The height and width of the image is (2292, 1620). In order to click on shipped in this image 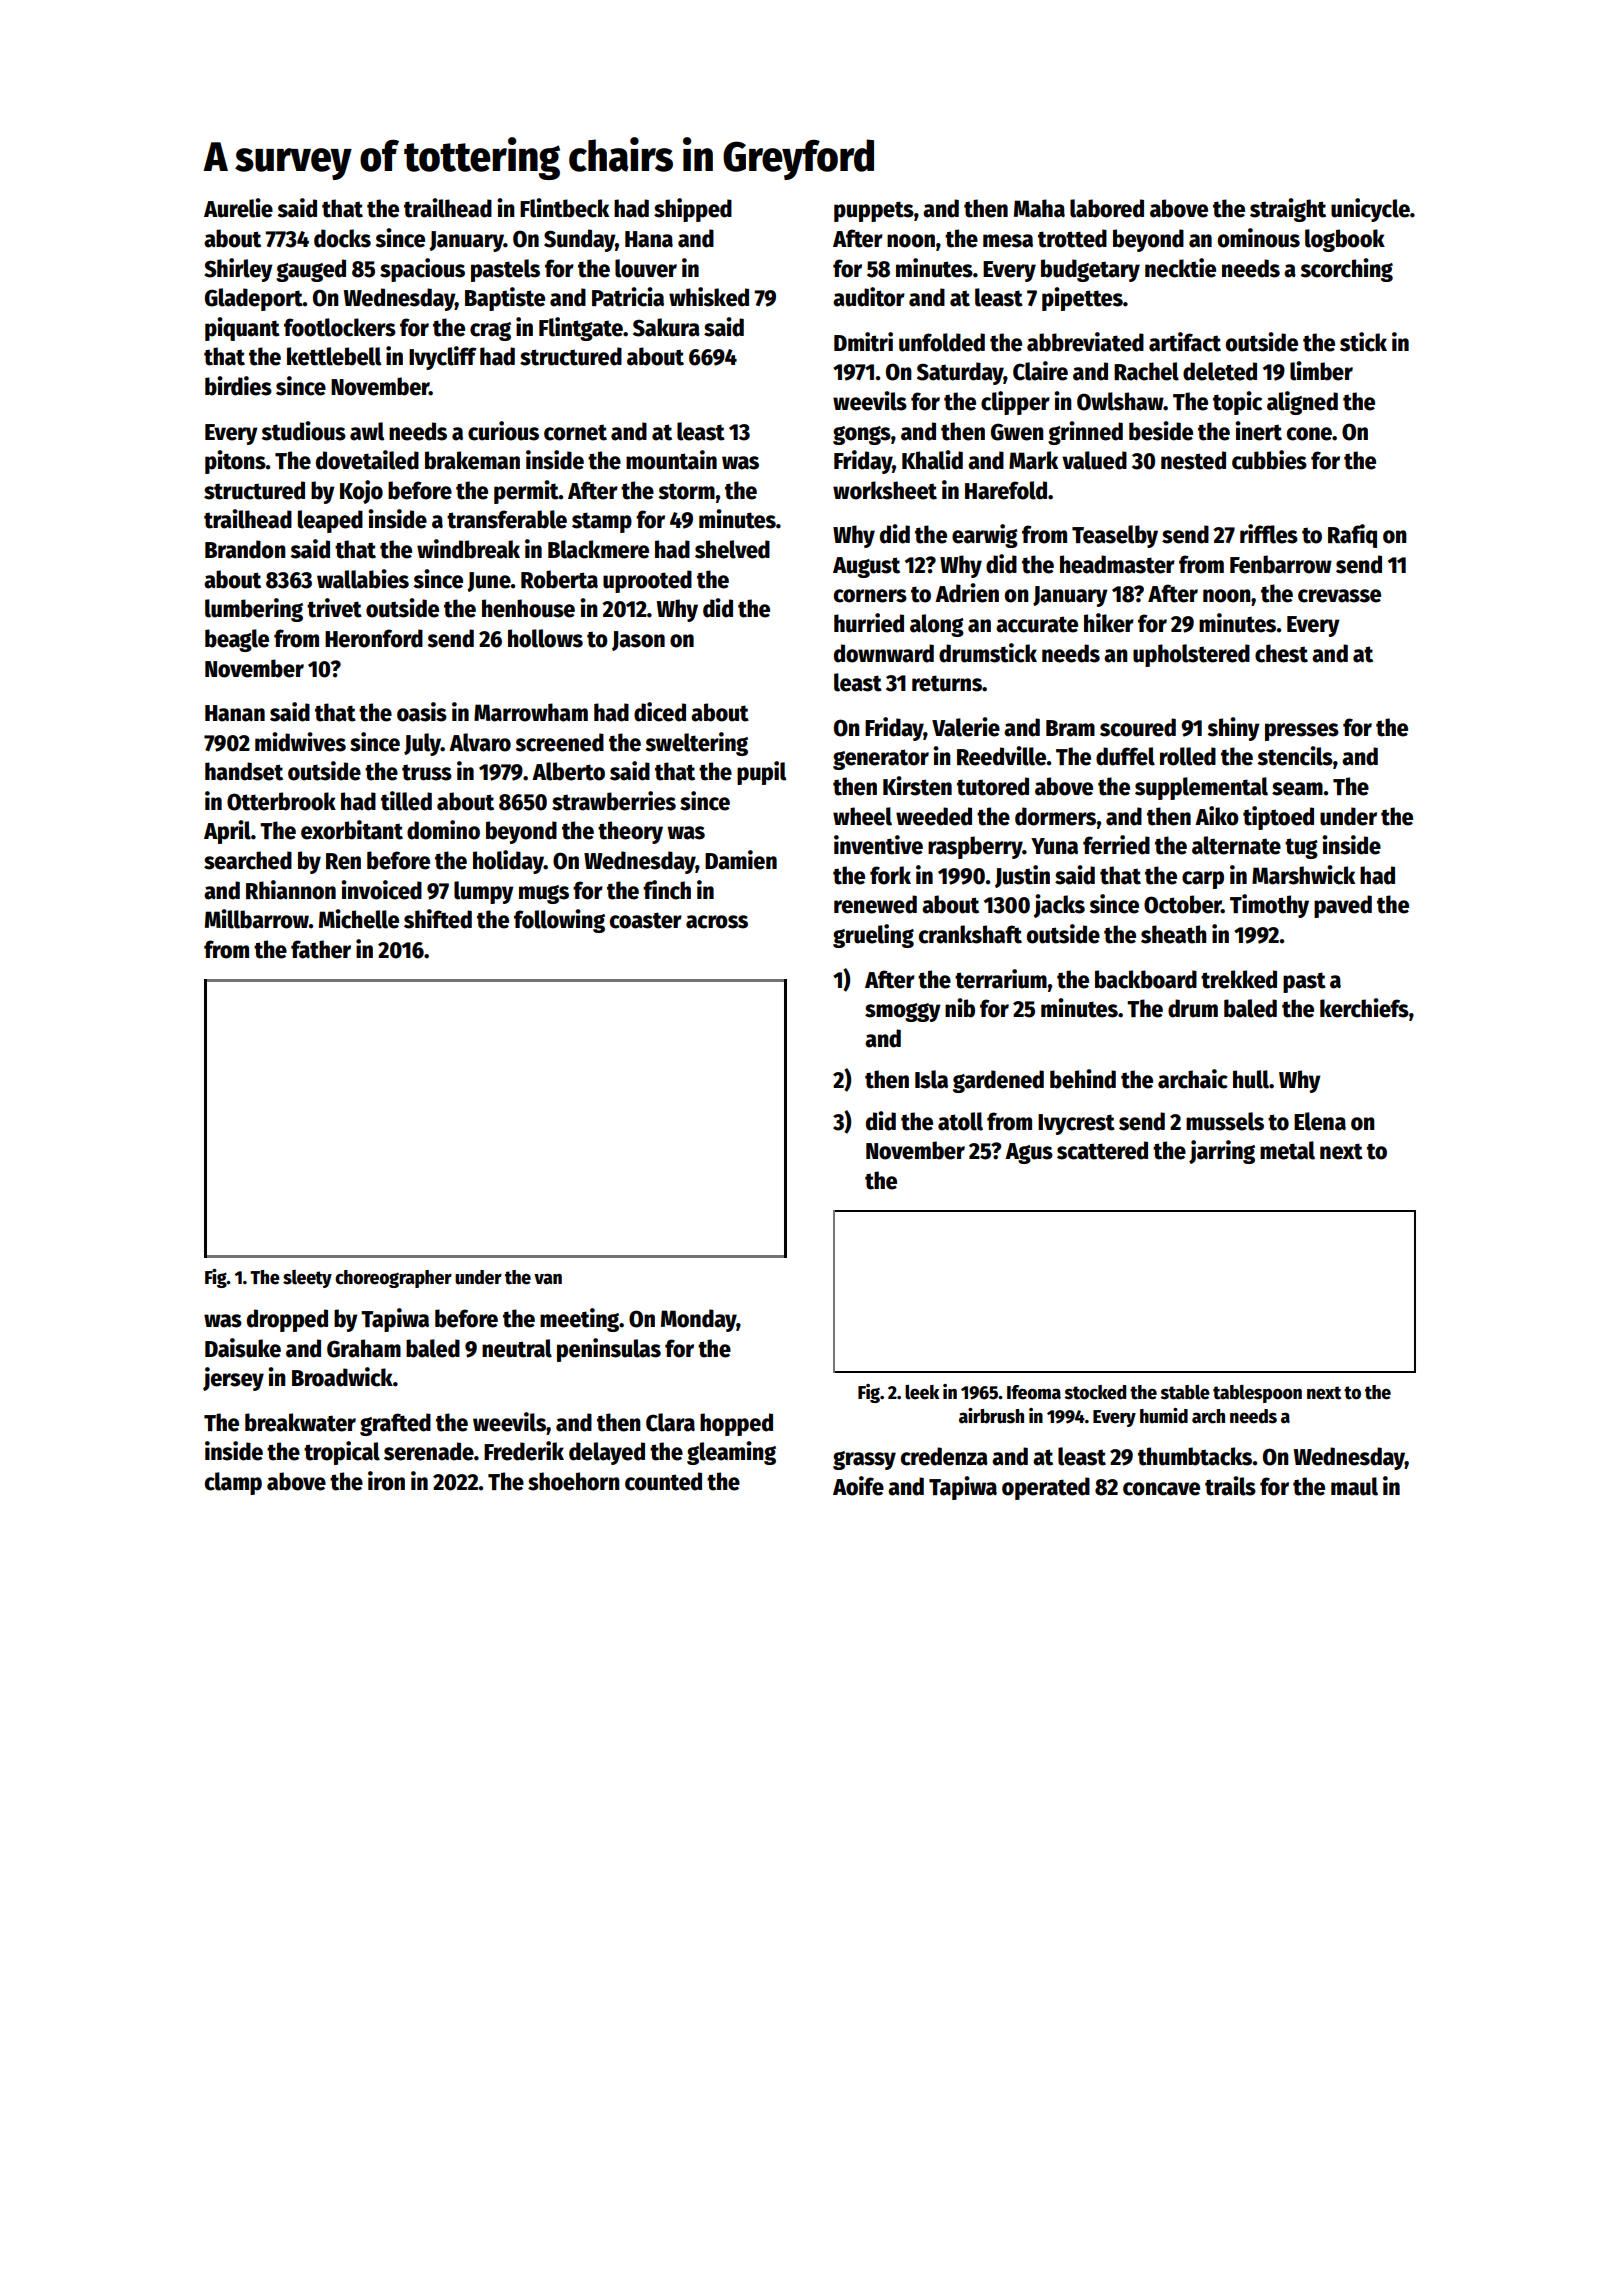, I will do `click(693, 210)`.
